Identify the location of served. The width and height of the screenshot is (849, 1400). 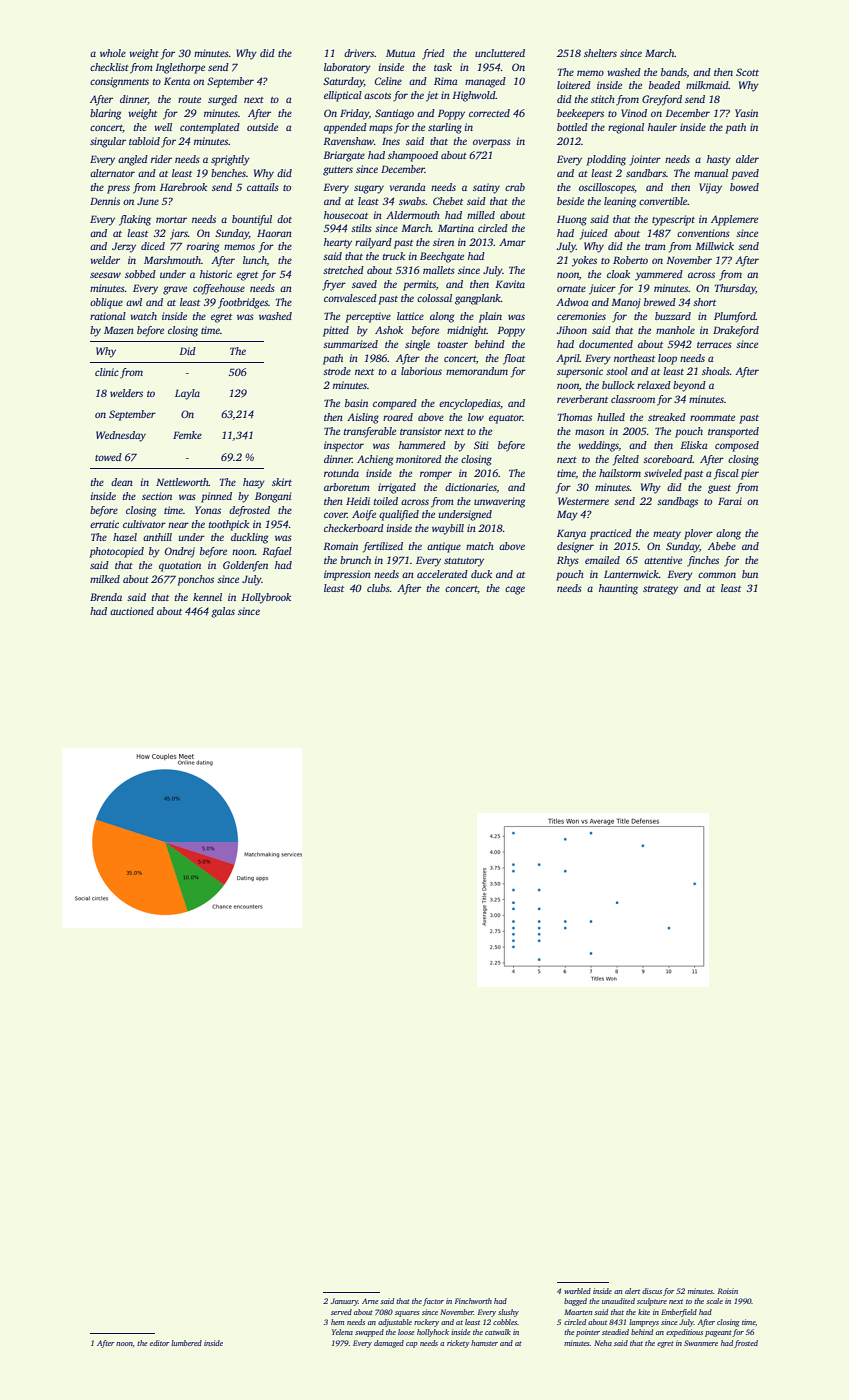
(341, 1312).
